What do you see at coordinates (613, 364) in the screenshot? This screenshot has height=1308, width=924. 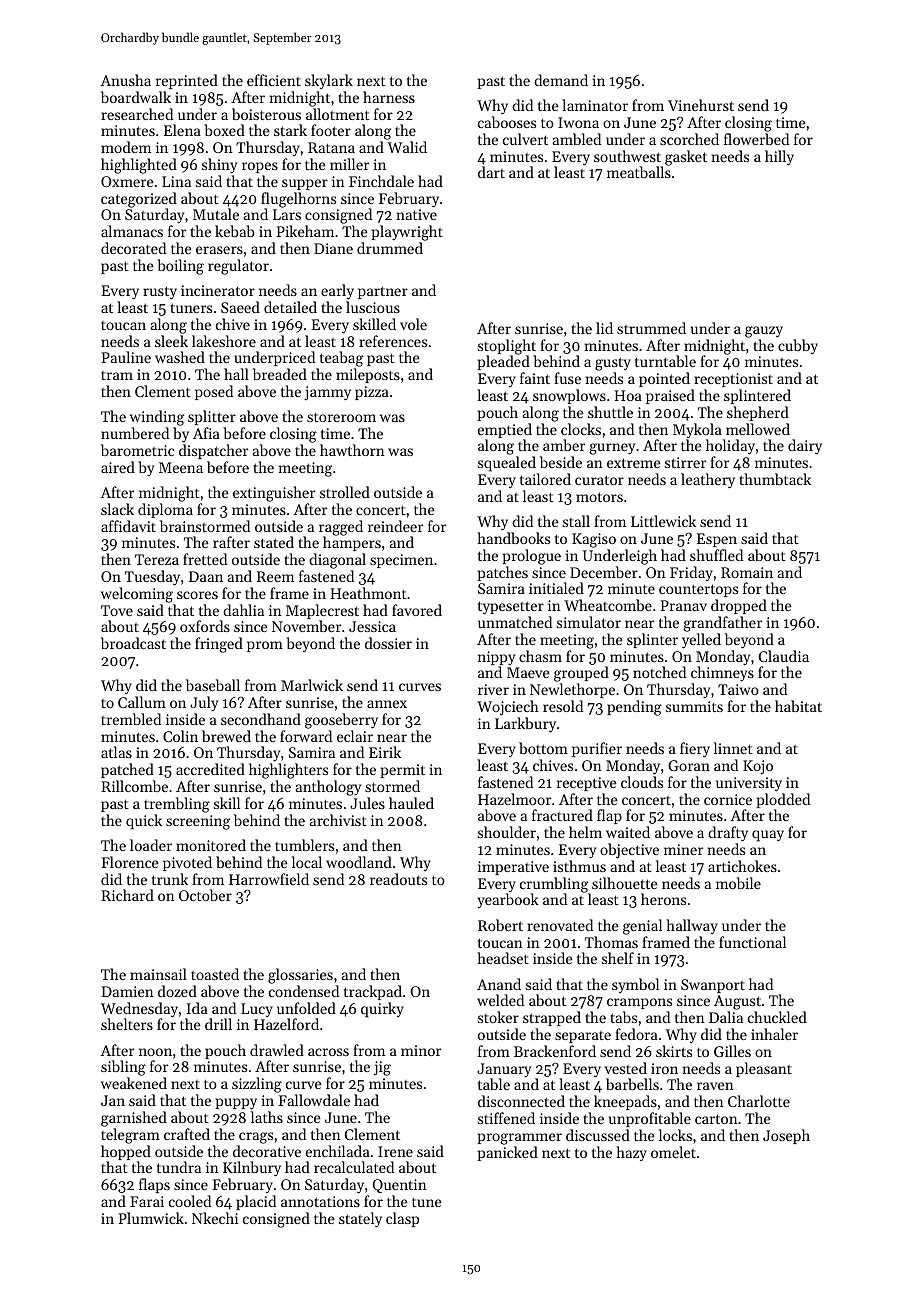 I see `gusty` at bounding box center [613, 364].
